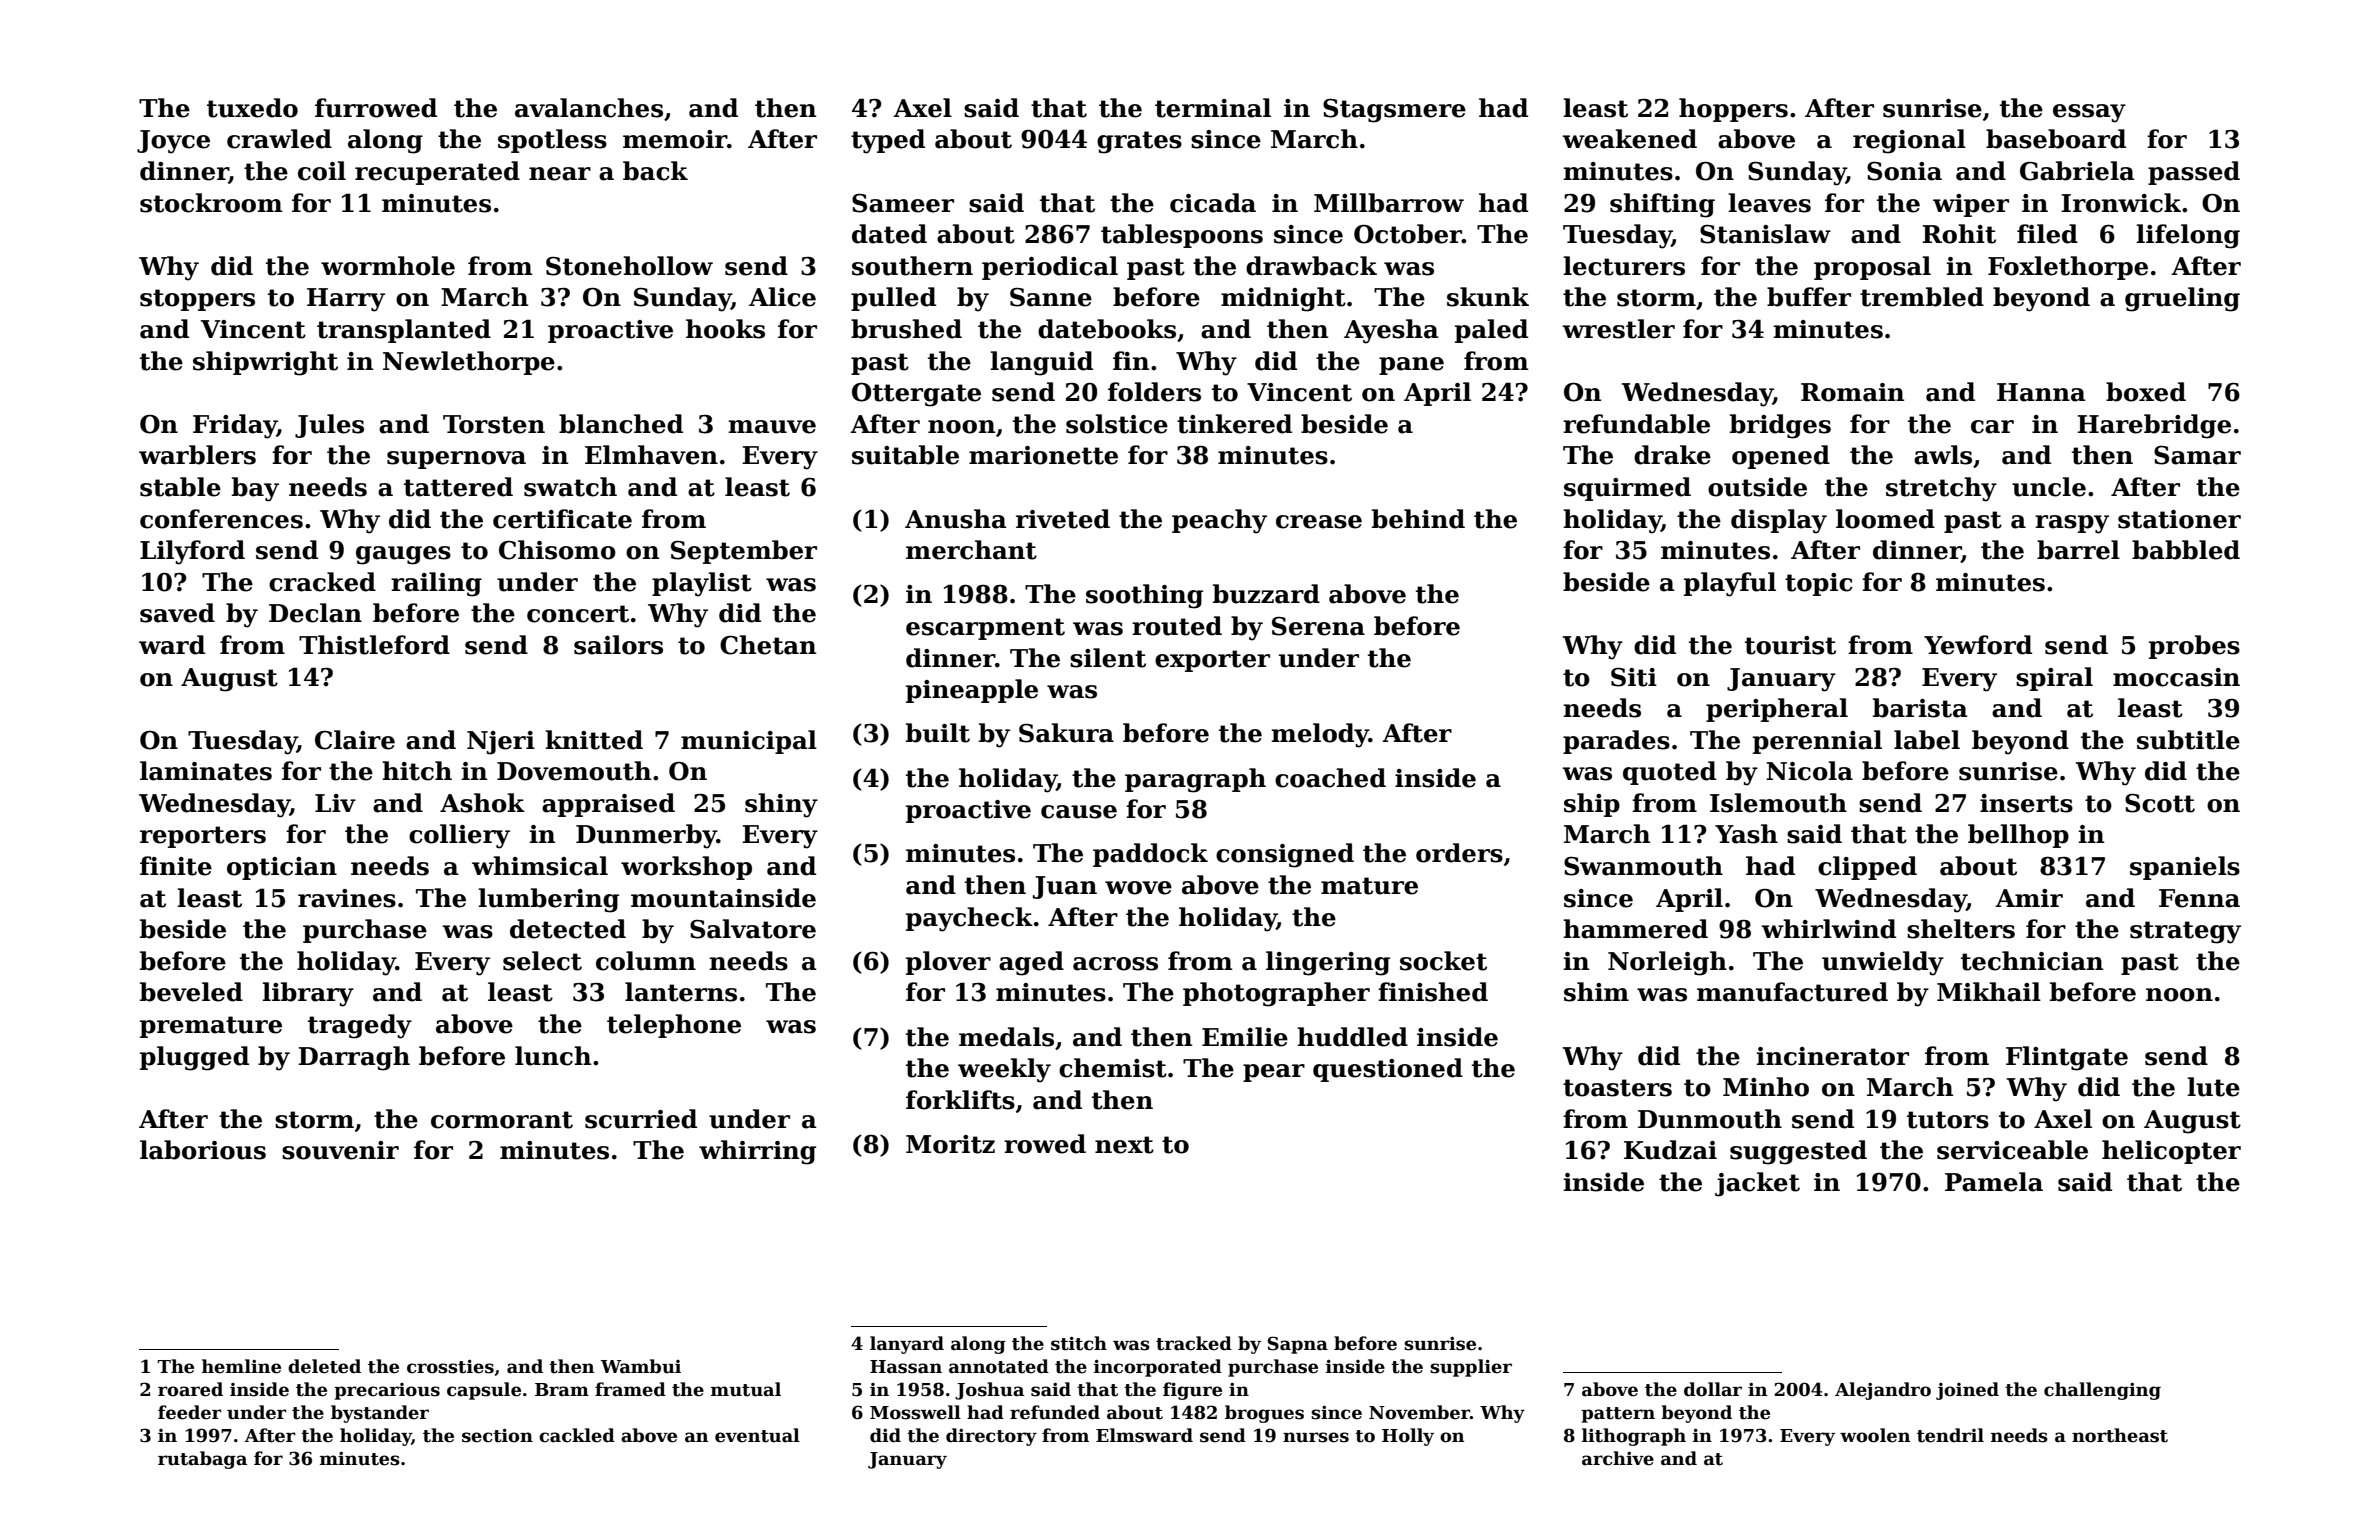  What do you see at coordinates (1144, 596) in the image?
I see `soothing` at bounding box center [1144, 596].
